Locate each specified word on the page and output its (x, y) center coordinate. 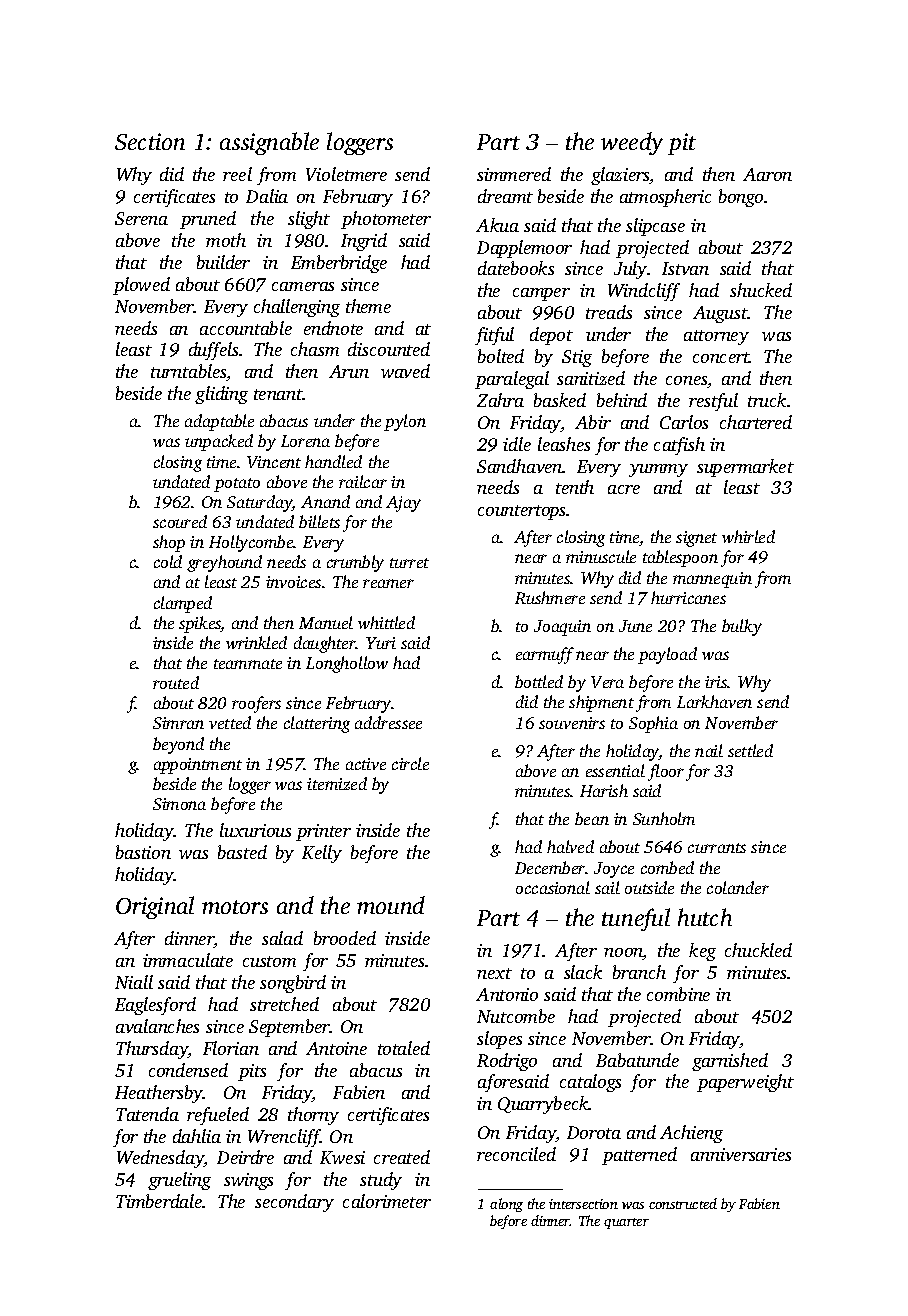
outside (649, 887)
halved (570, 846)
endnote (333, 328)
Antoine (336, 1048)
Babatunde (637, 1060)
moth (226, 240)
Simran (178, 723)
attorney (716, 337)
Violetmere (346, 174)
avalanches (157, 1026)
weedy (632, 143)
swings (248, 1181)
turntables (189, 372)
